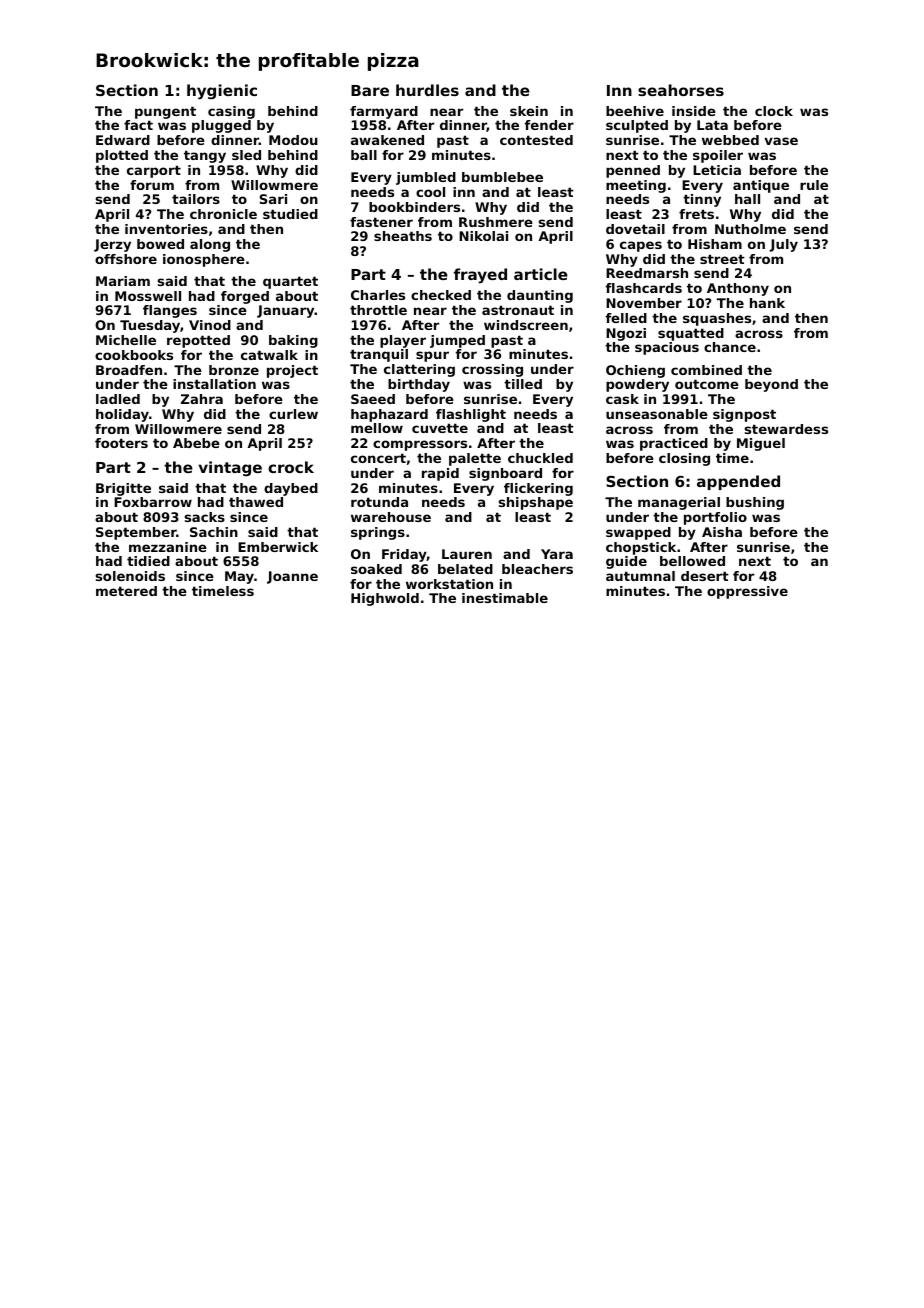  Describe the element at coordinates (136, 533) in the document. I see `September` at that location.
